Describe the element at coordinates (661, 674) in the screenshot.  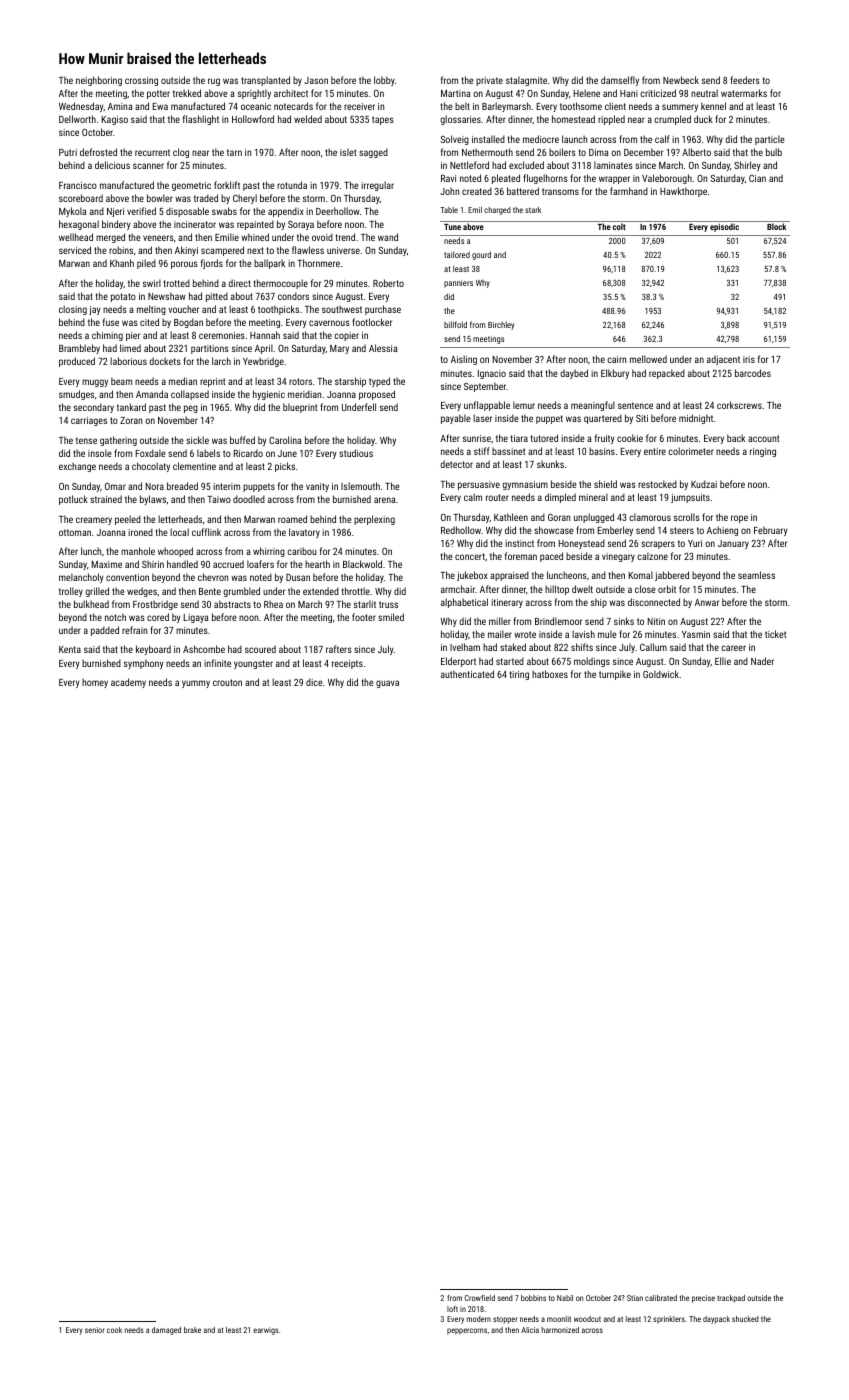
I see `Goldwick` at that location.
